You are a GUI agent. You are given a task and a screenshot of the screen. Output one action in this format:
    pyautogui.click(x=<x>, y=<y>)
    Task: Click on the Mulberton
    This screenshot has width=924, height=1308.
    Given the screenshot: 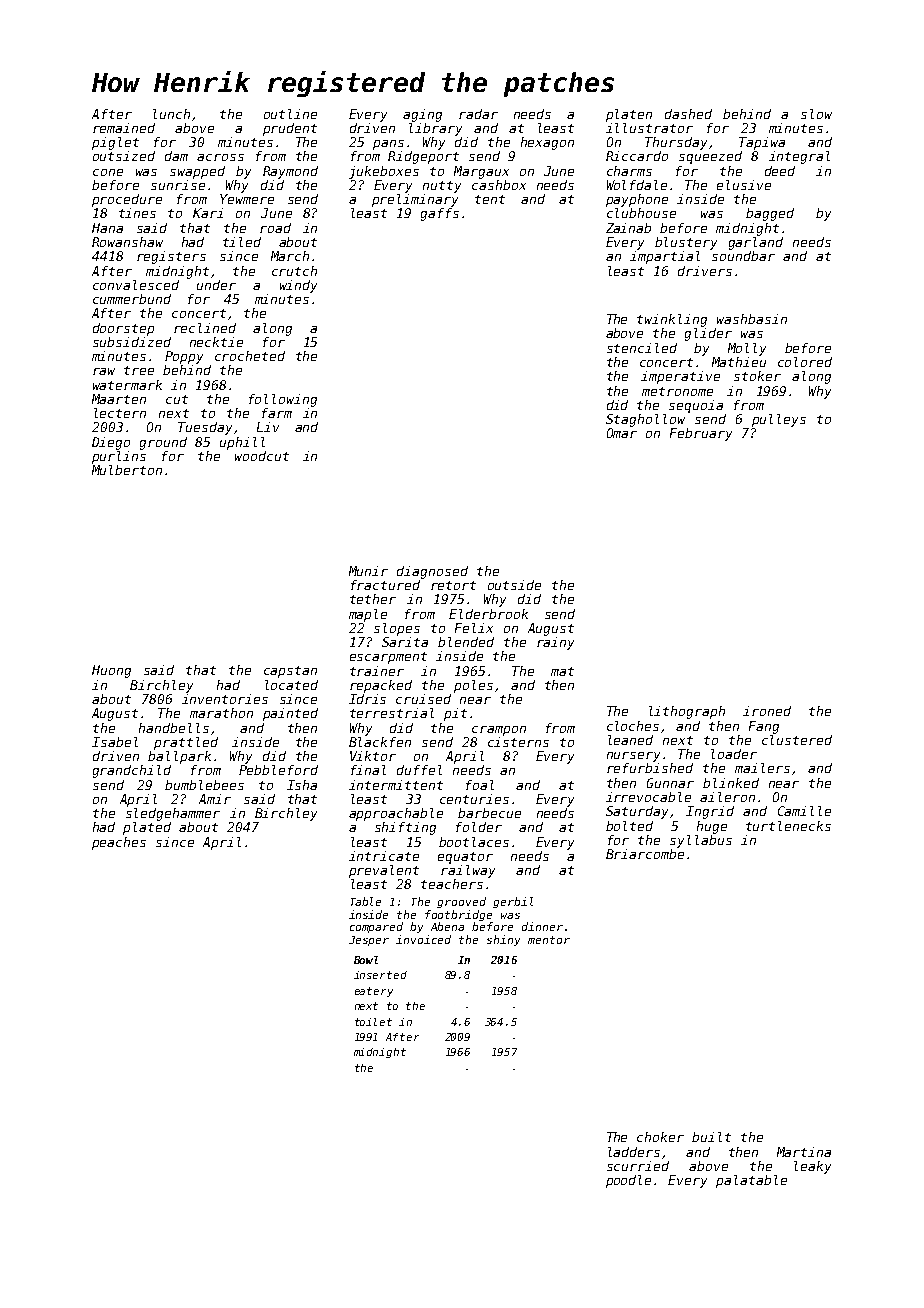 What is the action you would take?
    pyautogui.click(x=127, y=470)
